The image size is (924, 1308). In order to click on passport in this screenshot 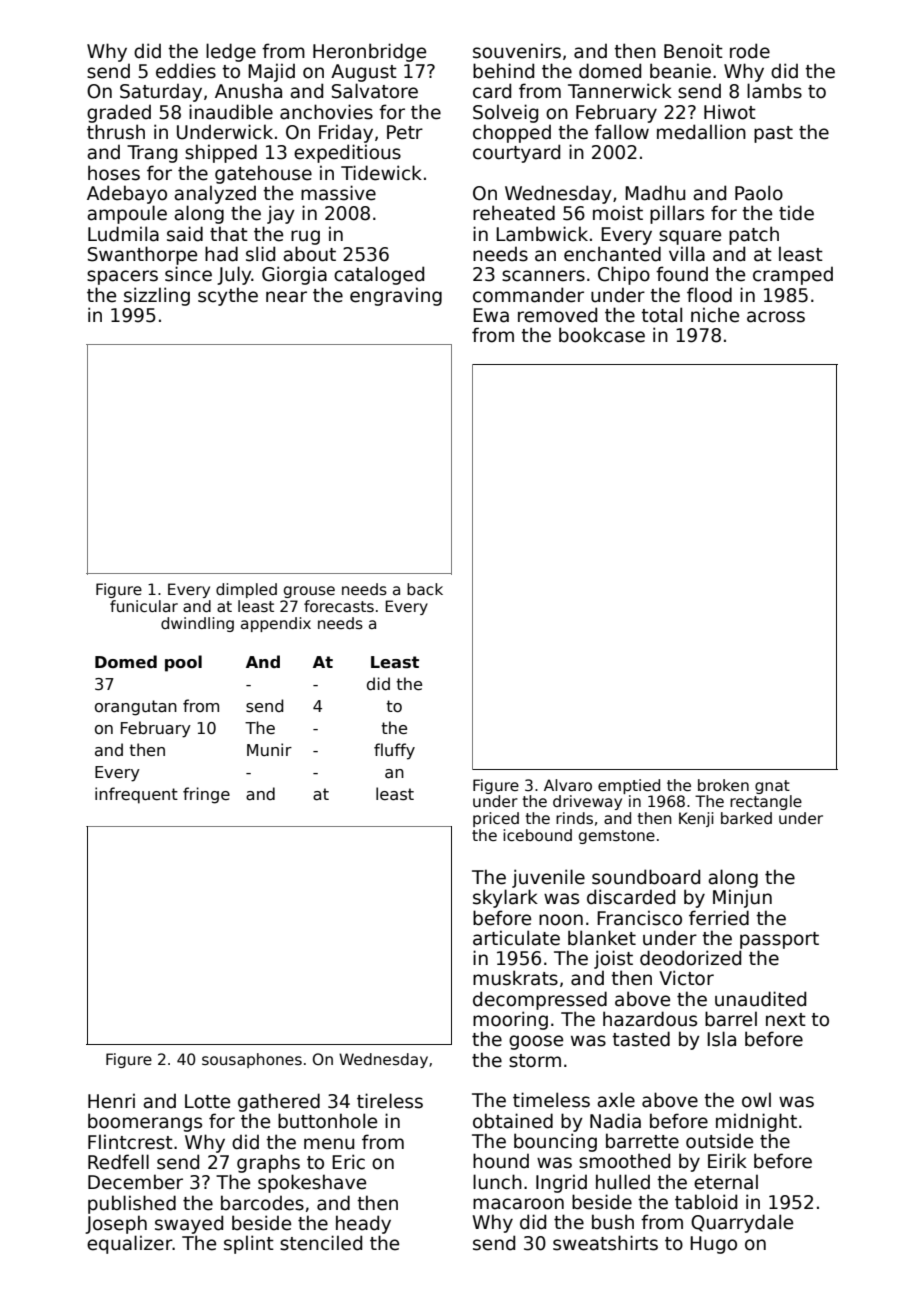, I will do `click(779, 940)`.
